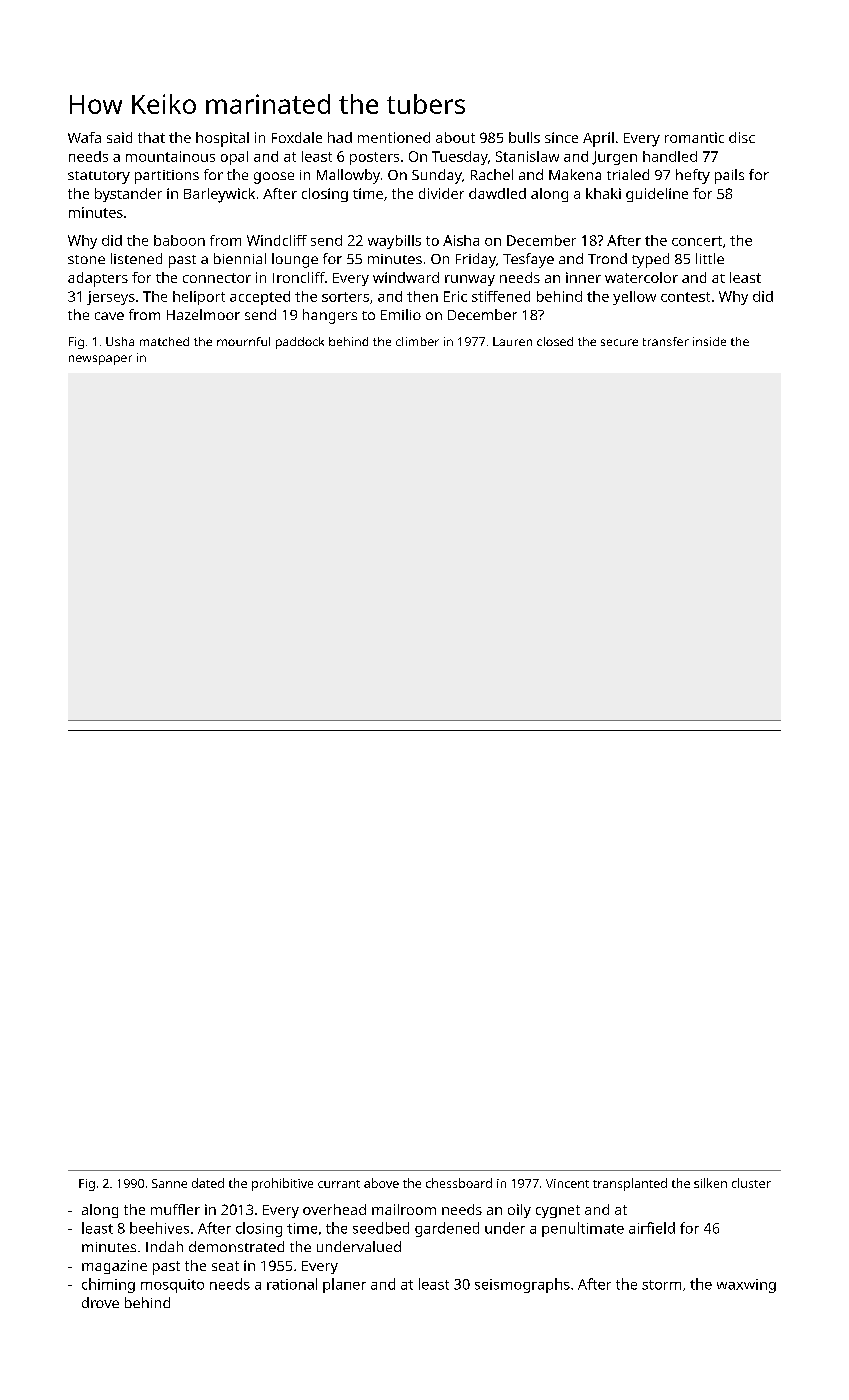  Describe the element at coordinates (169, 1183) in the page. I see `Sanne` at that location.
